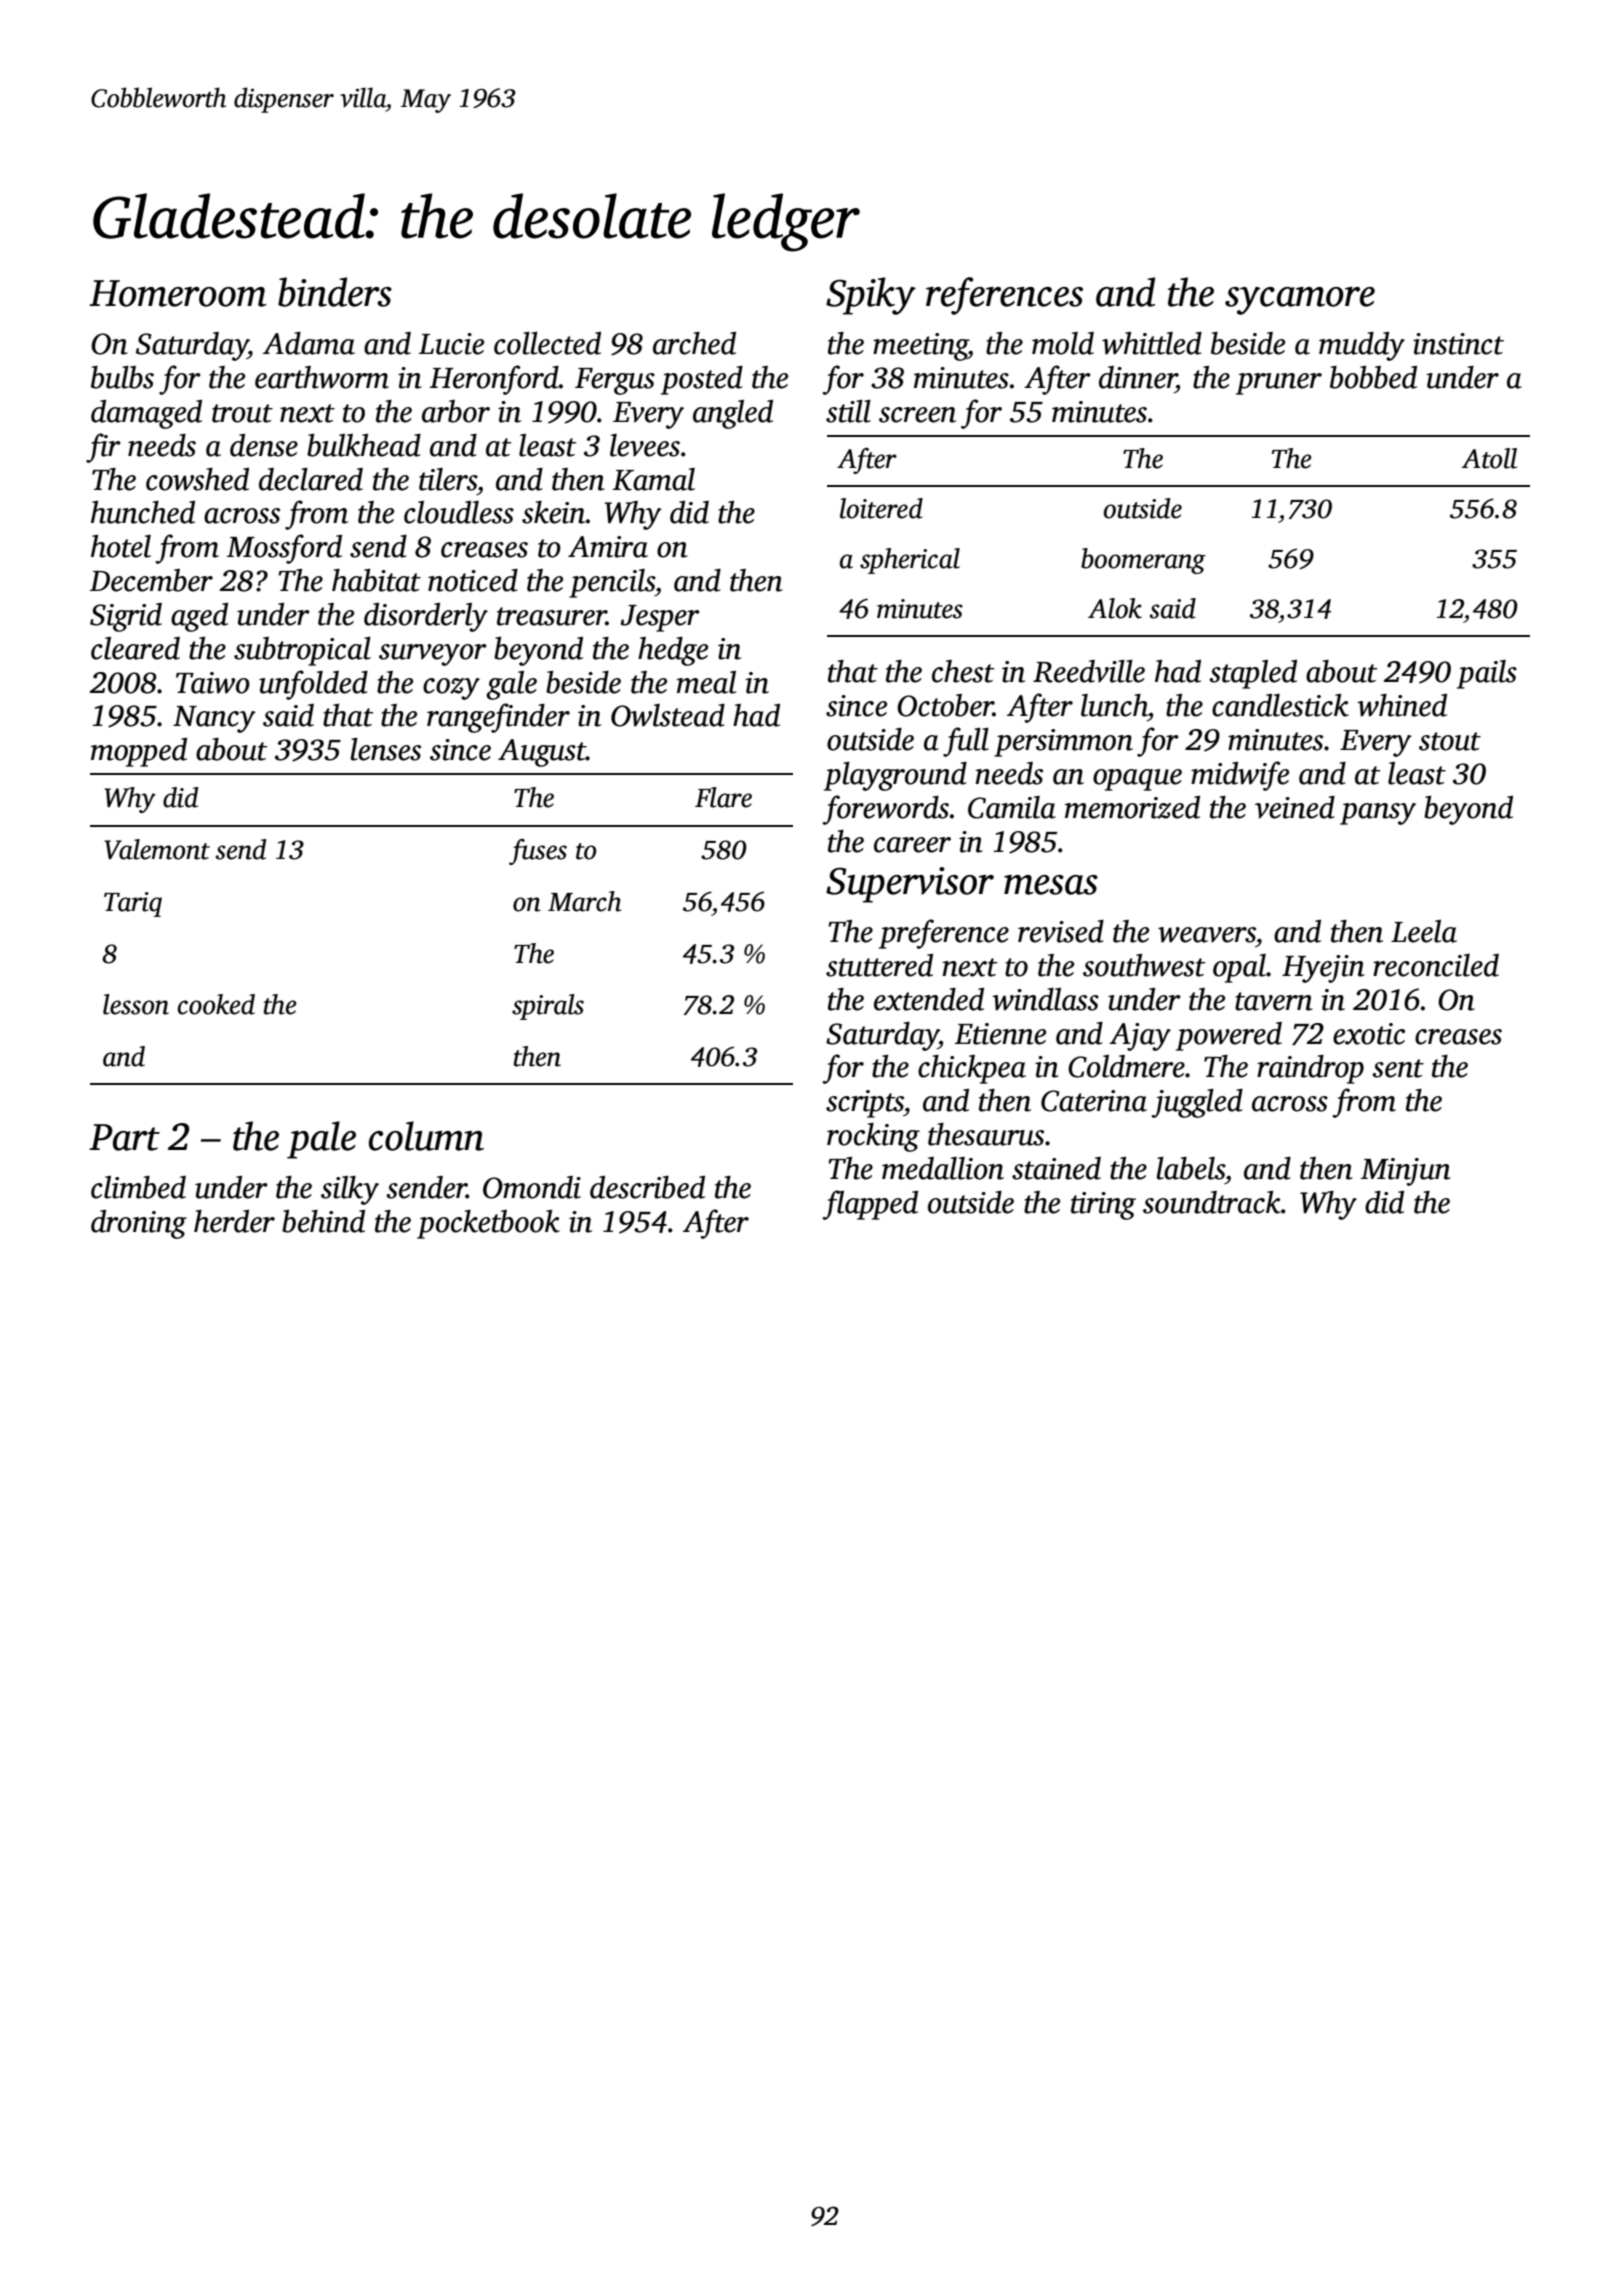 The width and height of the screenshot is (1620, 2292). Describe the element at coordinates (1310, 1069) in the screenshot. I see `raindrop` at that location.
